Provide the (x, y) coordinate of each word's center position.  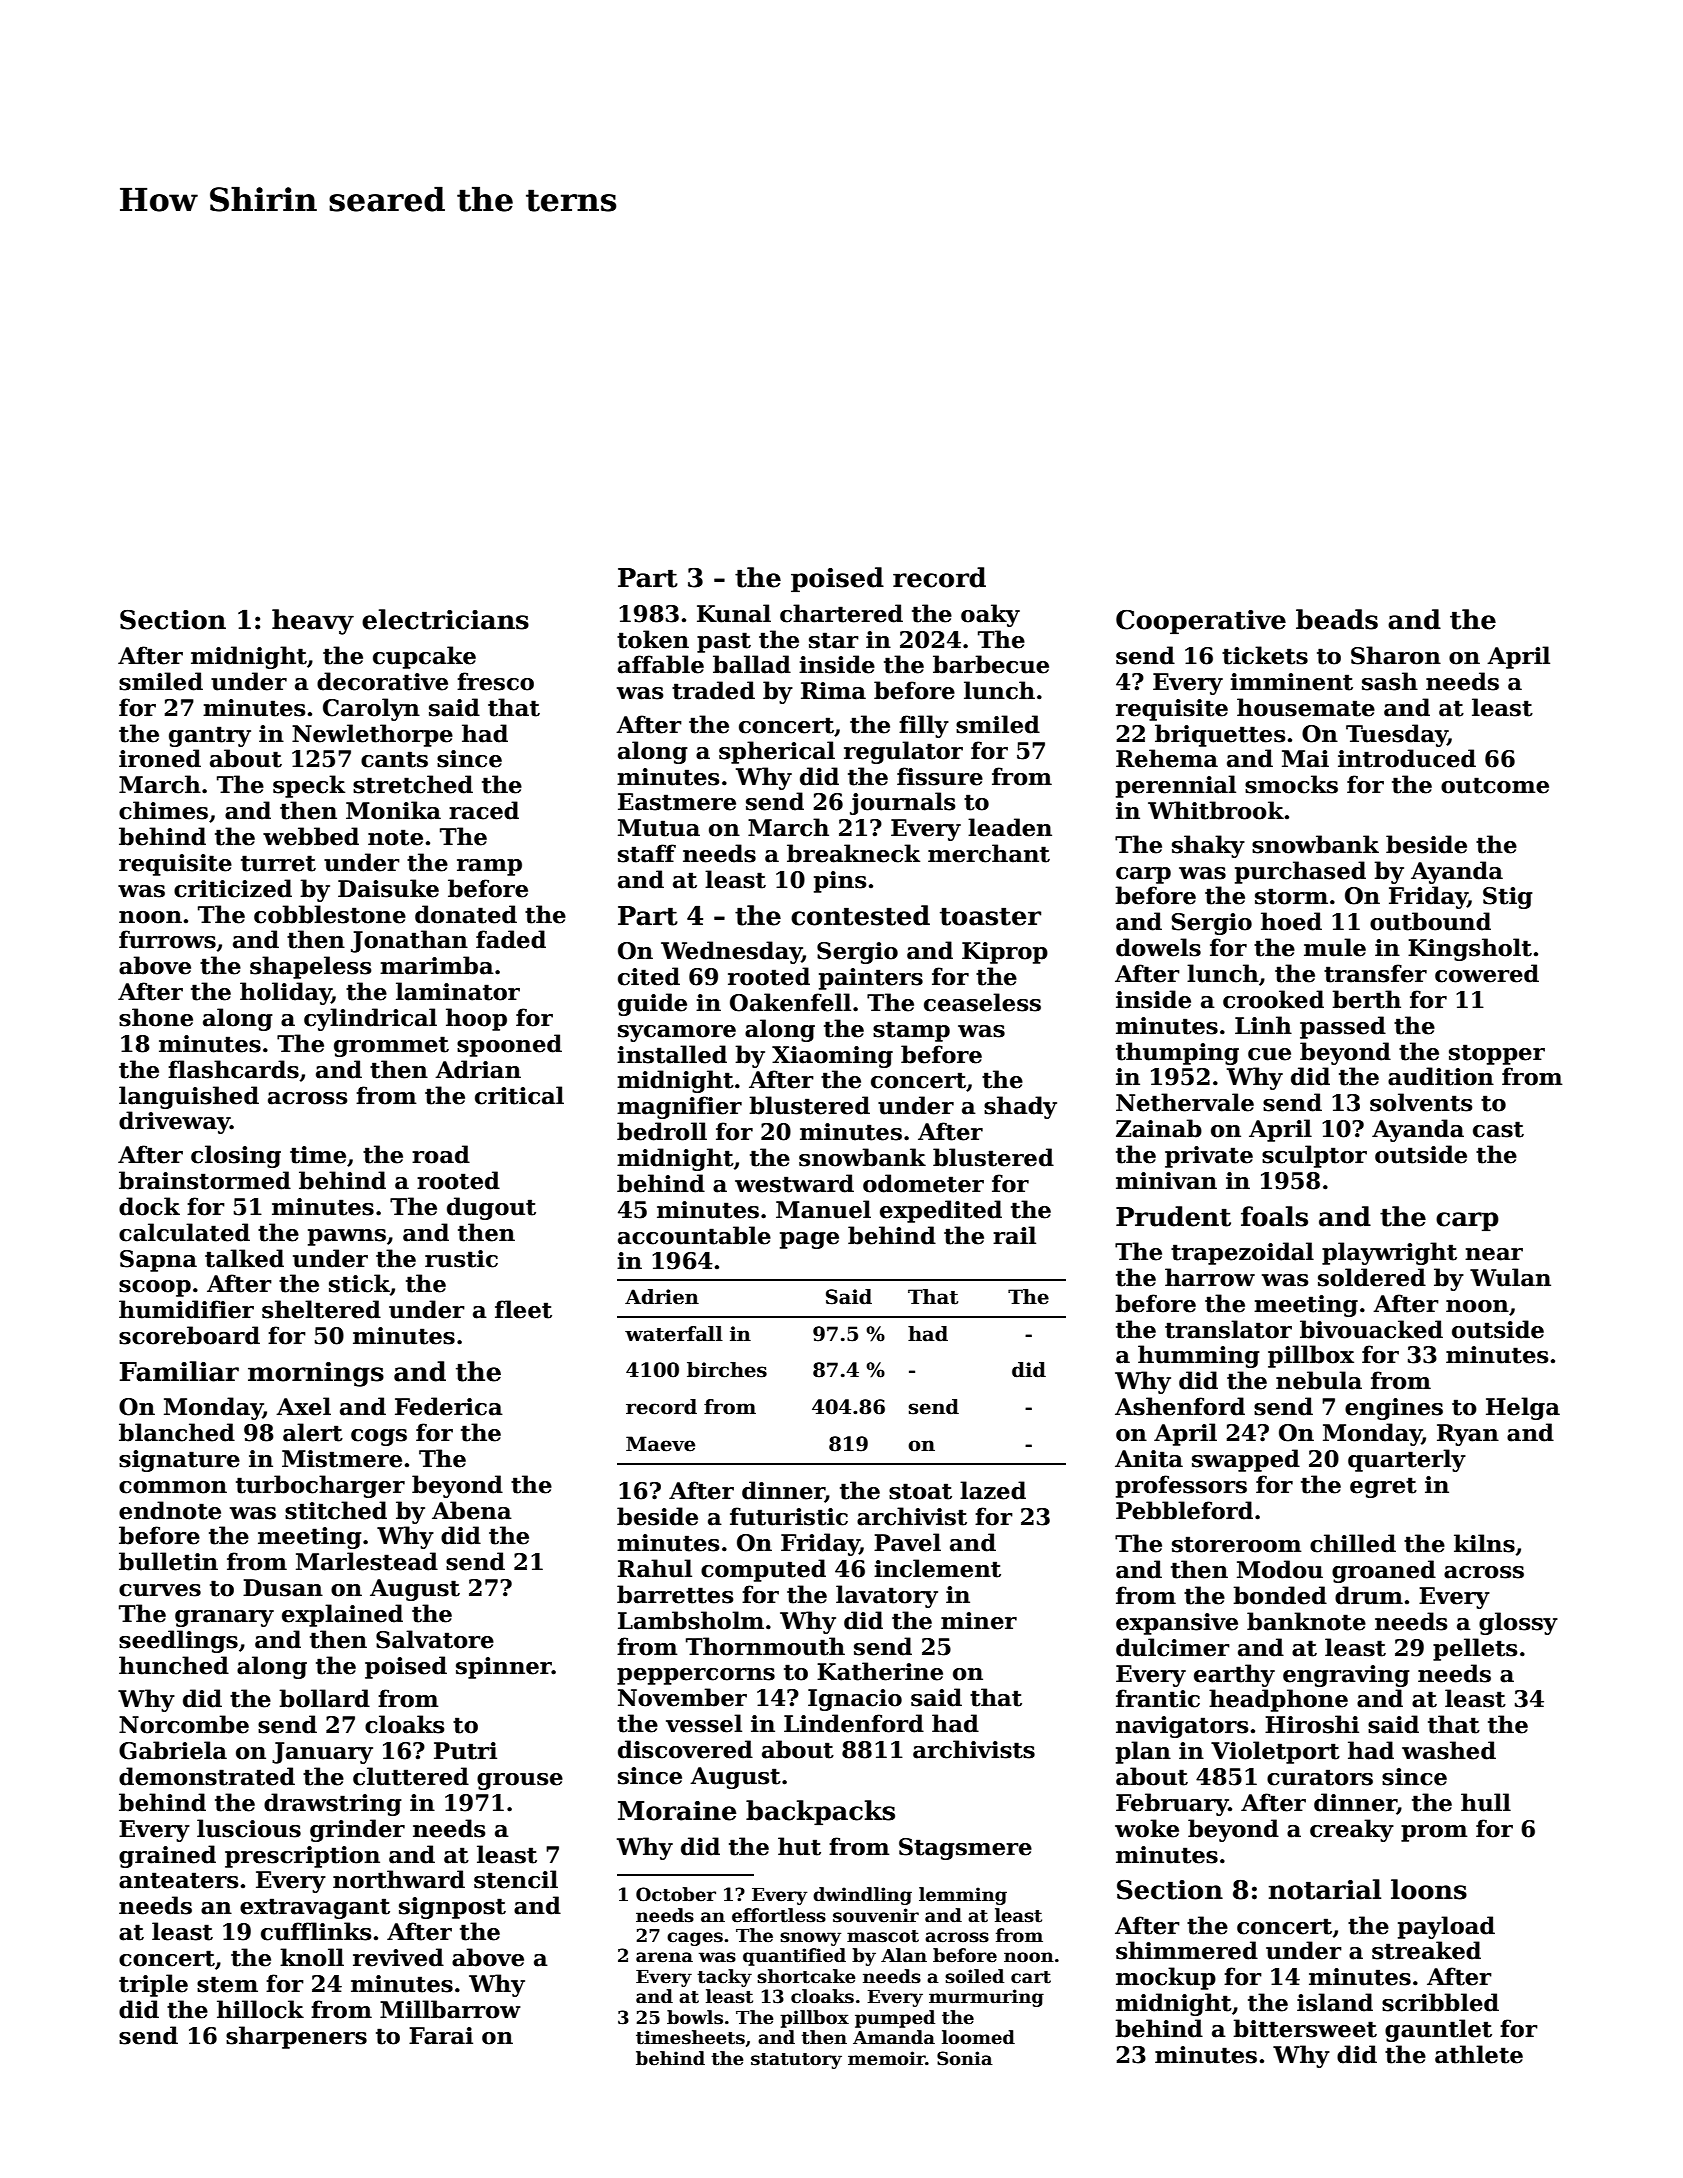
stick (359, 1283)
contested (860, 915)
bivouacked (1371, 1329)
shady (1020, 1107)
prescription (302, 1857)
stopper (1497, 1054)
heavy (313, 622)
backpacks (820, 1812)
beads (1337, 619)
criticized (233, 888)
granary (224, 1618)
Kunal (734, 613)
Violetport (1275, 1752)
